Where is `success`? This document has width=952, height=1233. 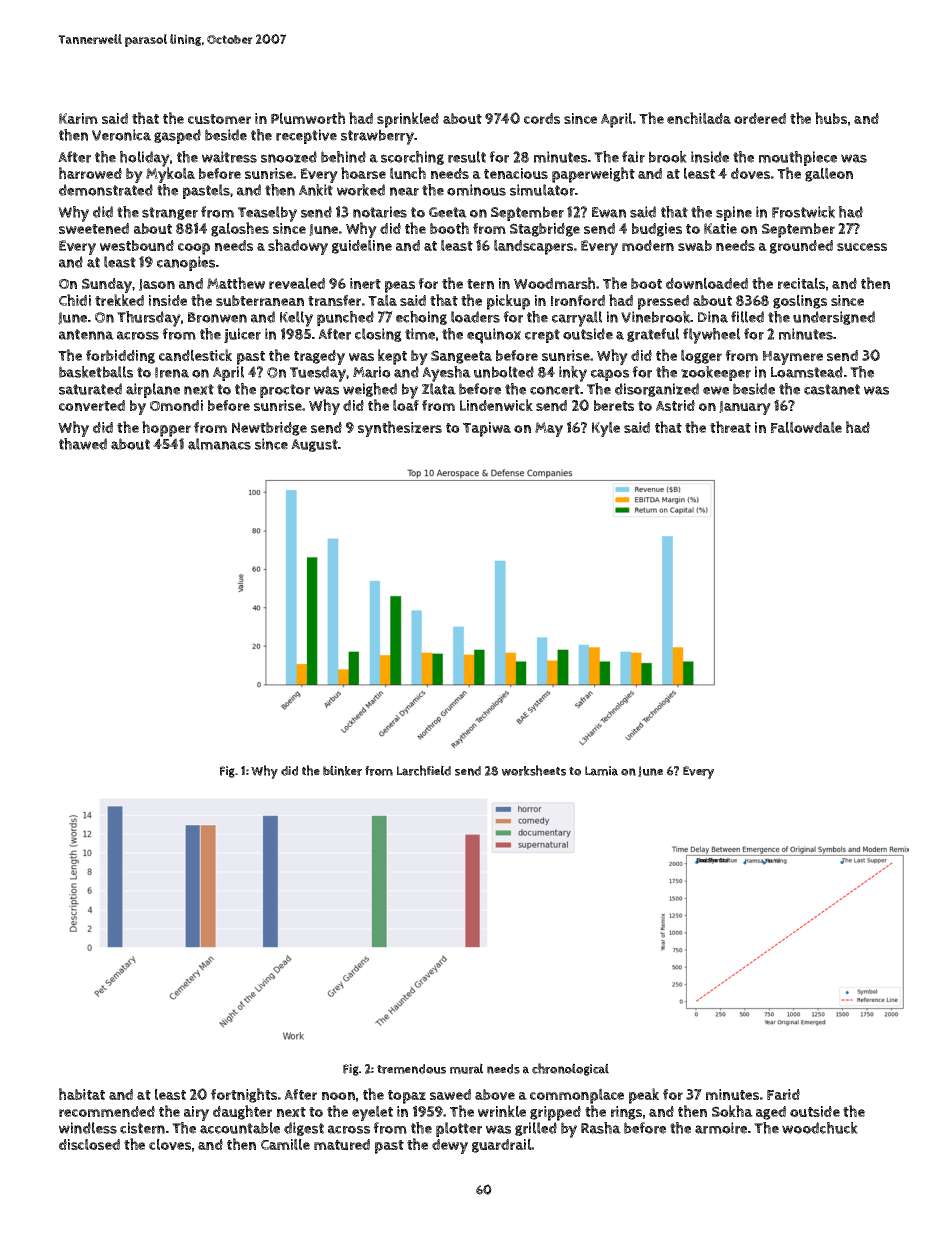
success is located at coordinates (862, 247).
